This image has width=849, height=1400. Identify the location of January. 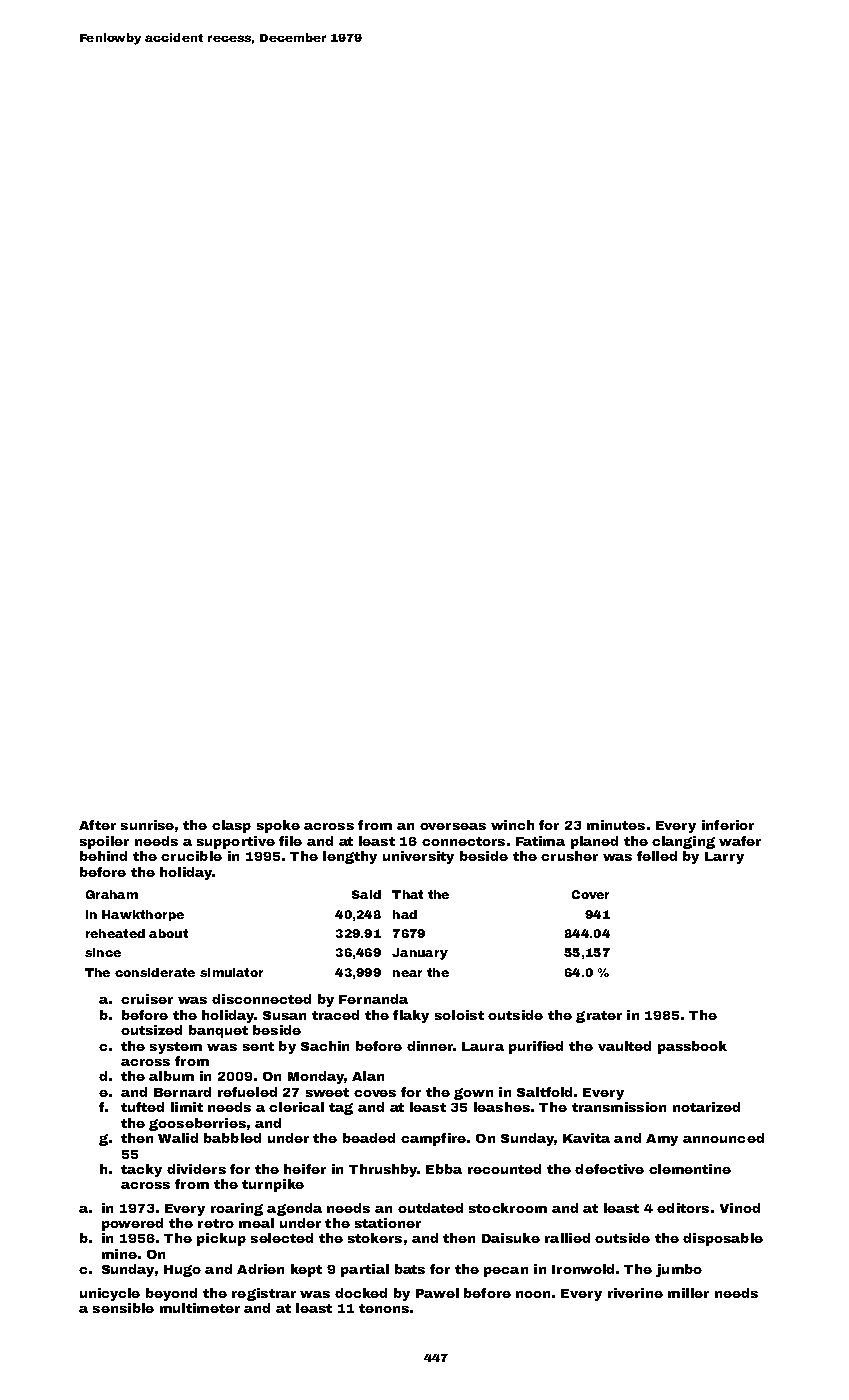
(420, 954).
